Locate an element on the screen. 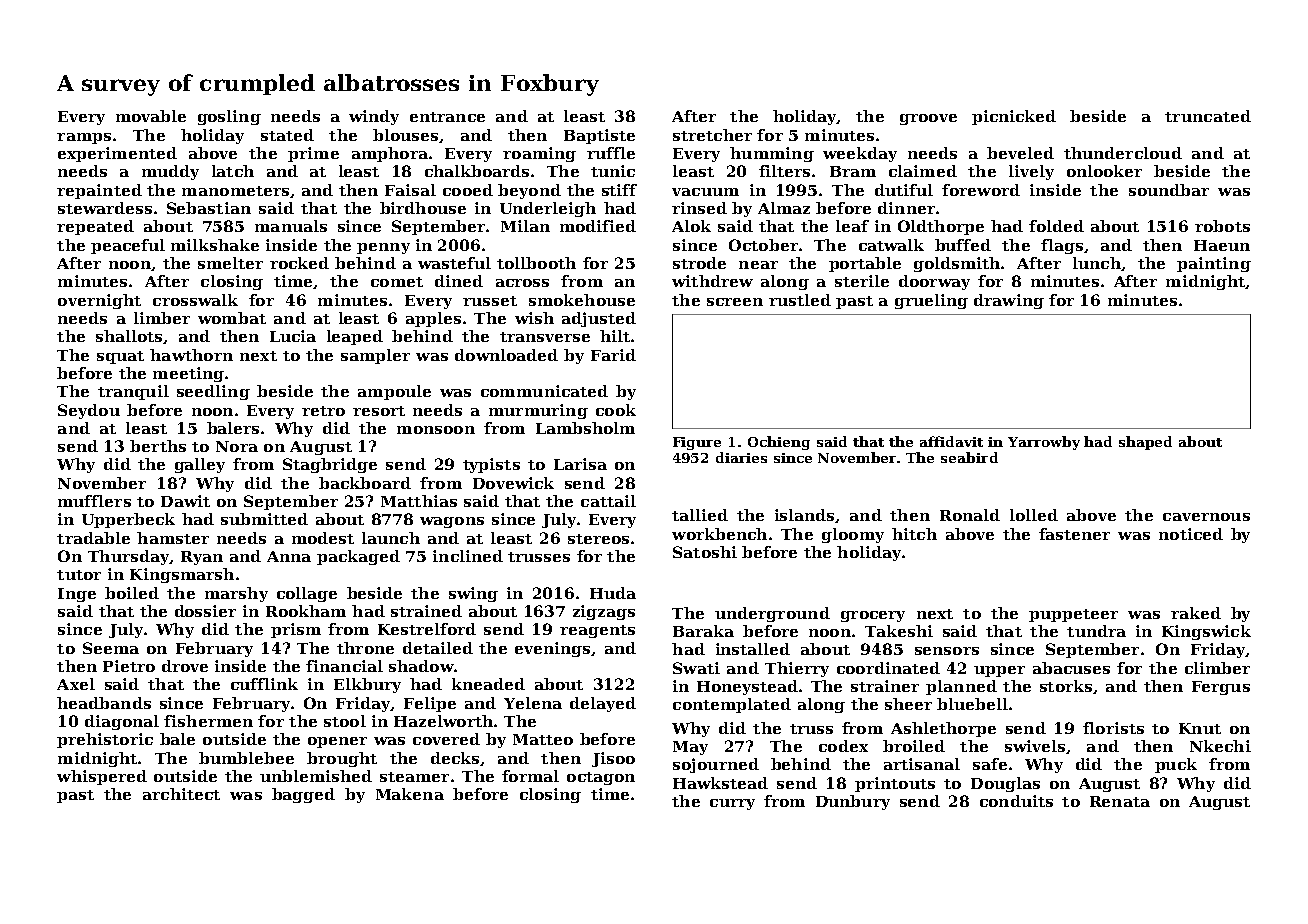 The width and height of the screenshot is (1308, 924). whispered is located at coordinates (102, 777).
